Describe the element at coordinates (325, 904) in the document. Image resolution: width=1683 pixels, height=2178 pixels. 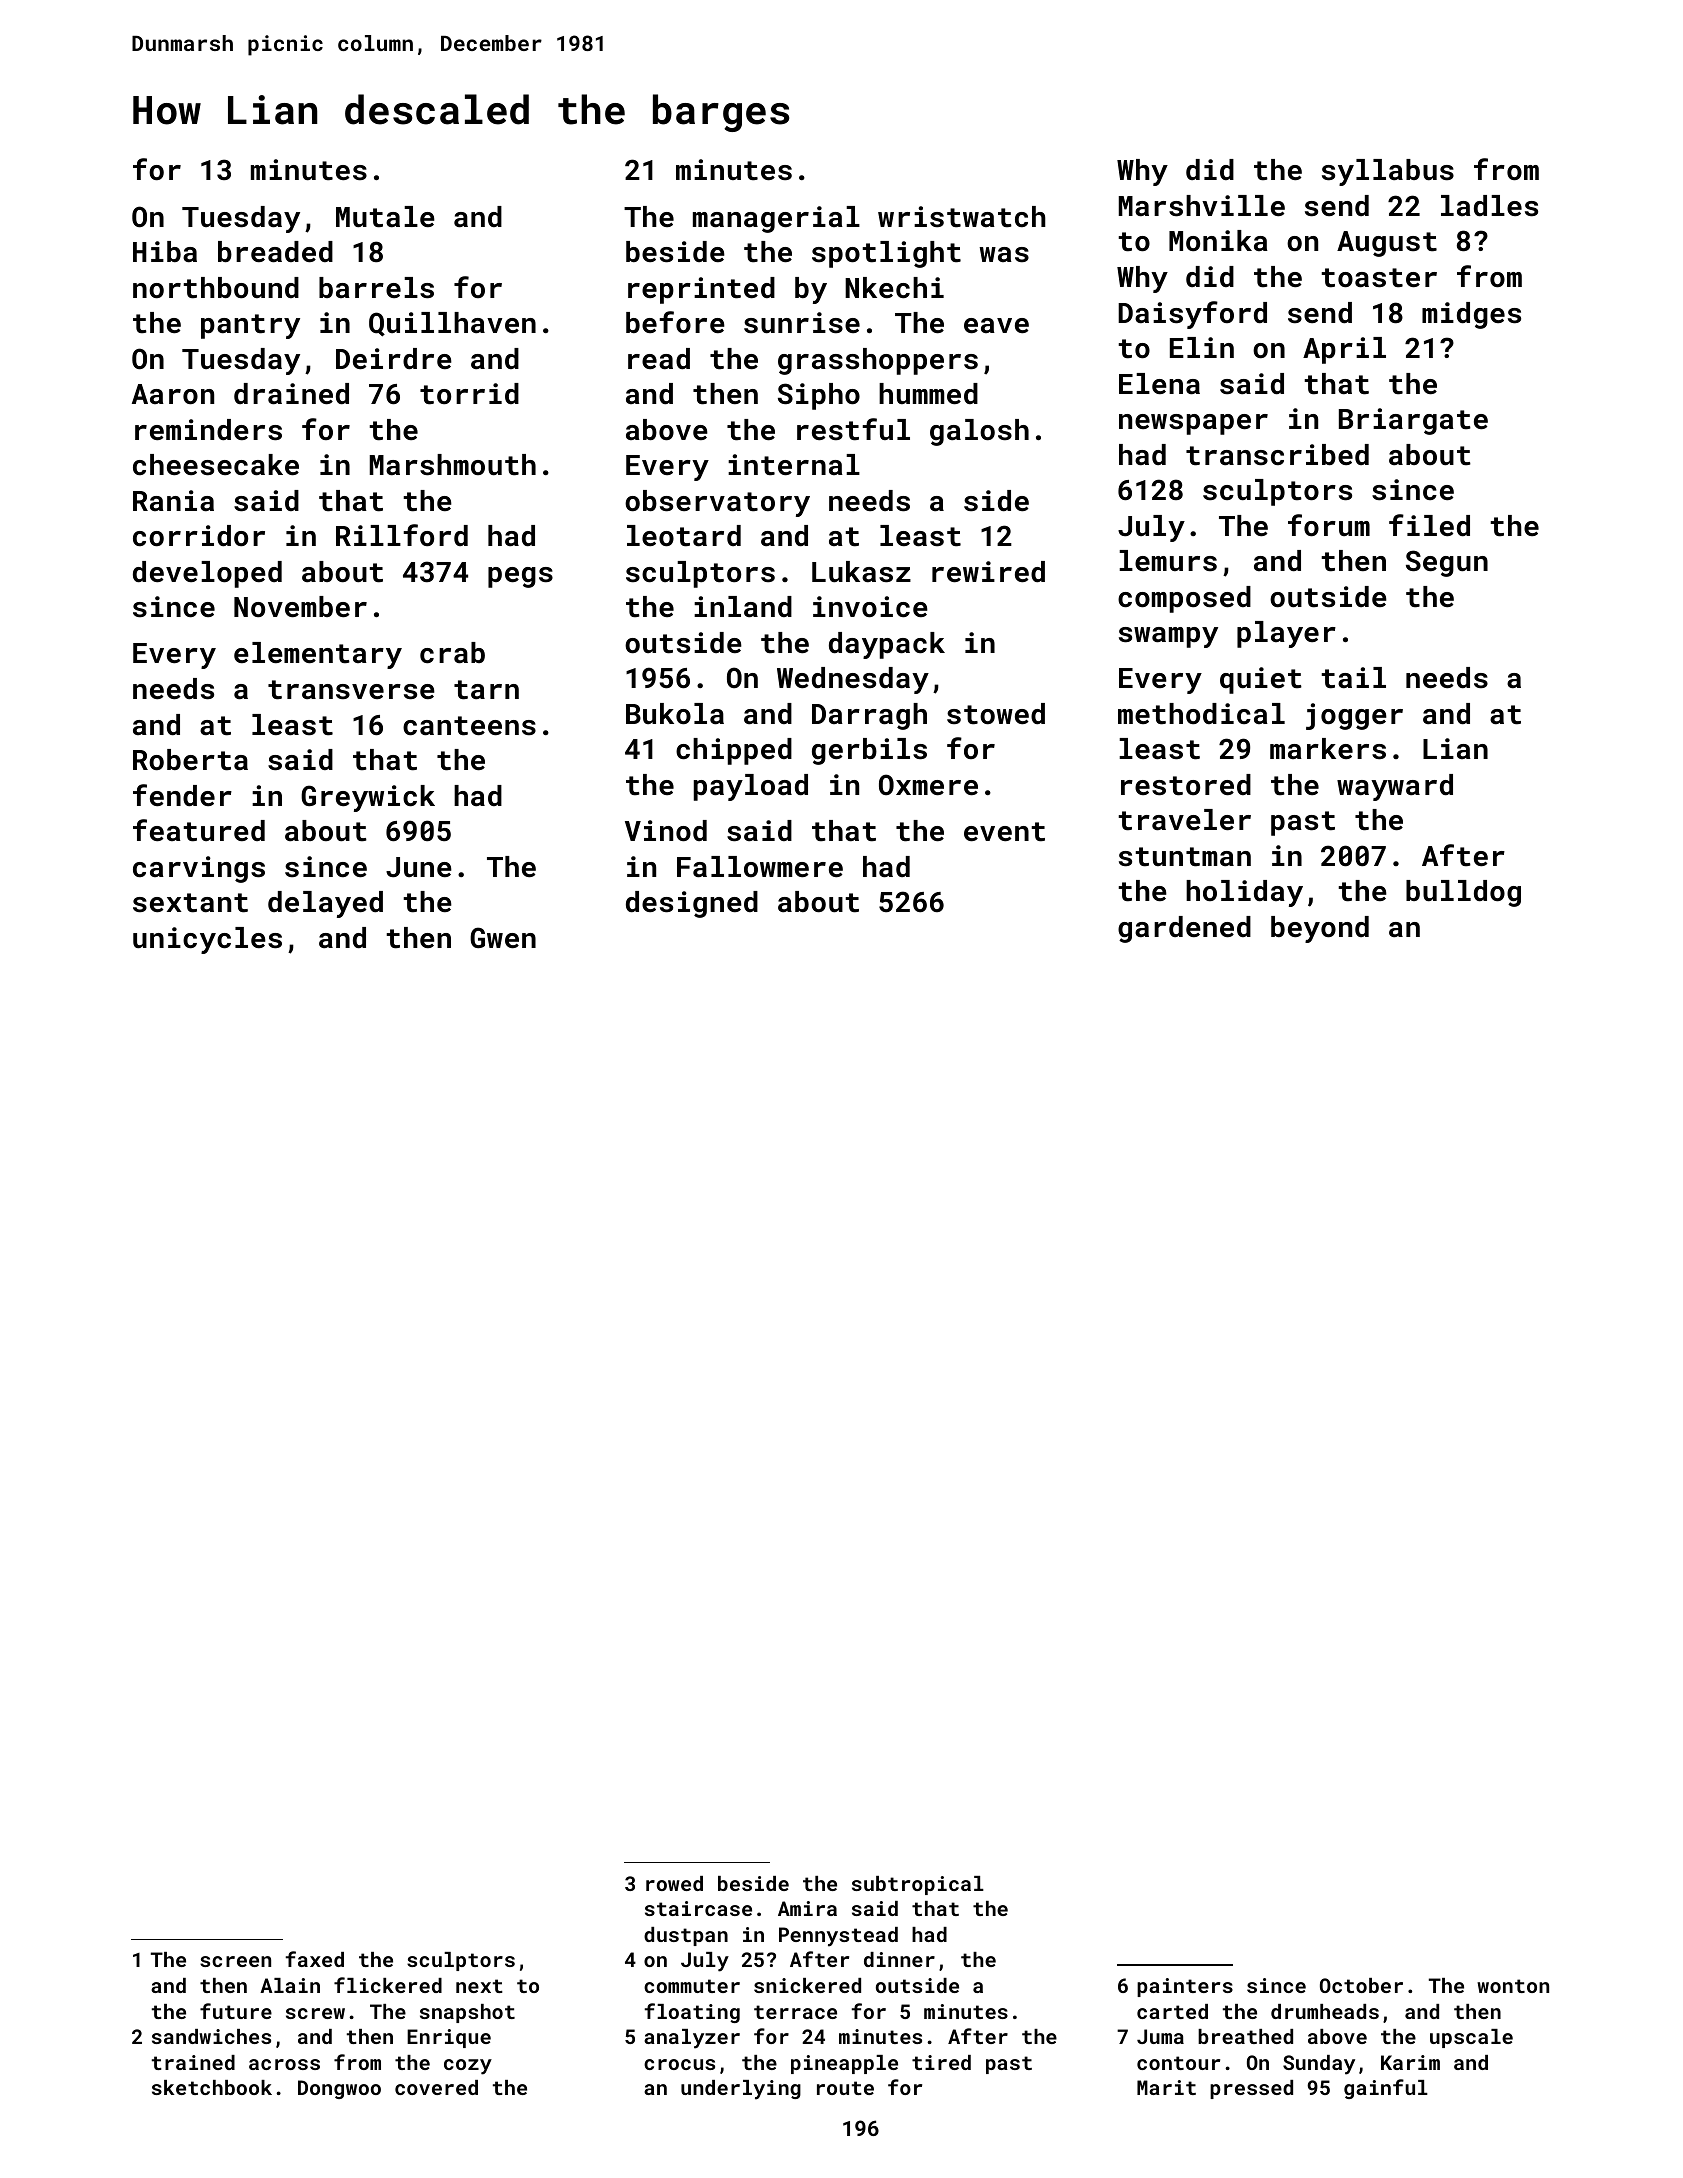
I see `delayed` at that location.
